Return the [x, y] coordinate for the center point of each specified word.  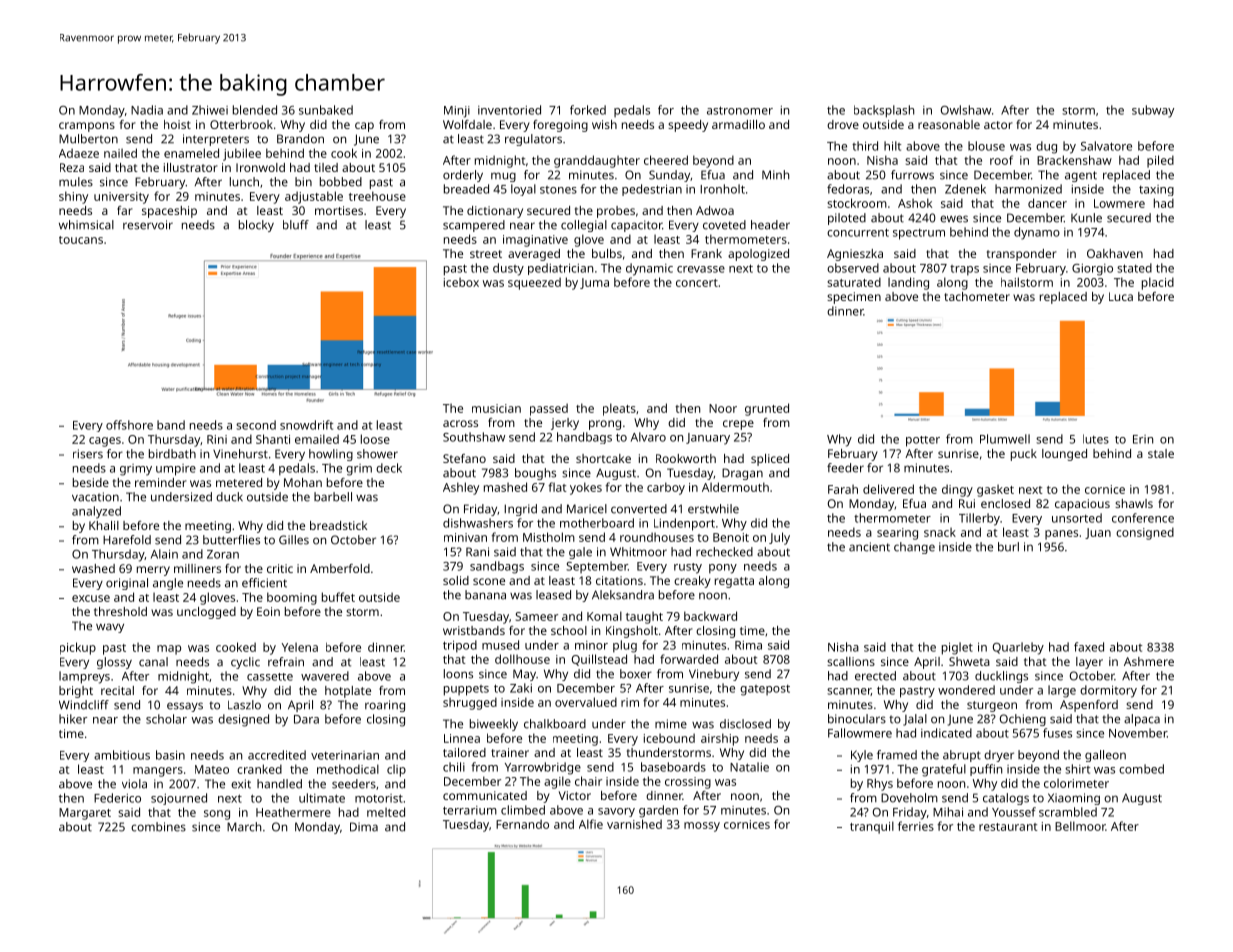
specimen [854, 298]
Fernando [522, 824]
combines [158, 827]
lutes [1096, 439]
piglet [957, 648]
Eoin [268, 611]
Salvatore [1106, 146]
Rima [748, 645]
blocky [256, 226]
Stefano [464, 458]
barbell [333, 497]
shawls [1134, 503]
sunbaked [326, 110]
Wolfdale [467, 124]
